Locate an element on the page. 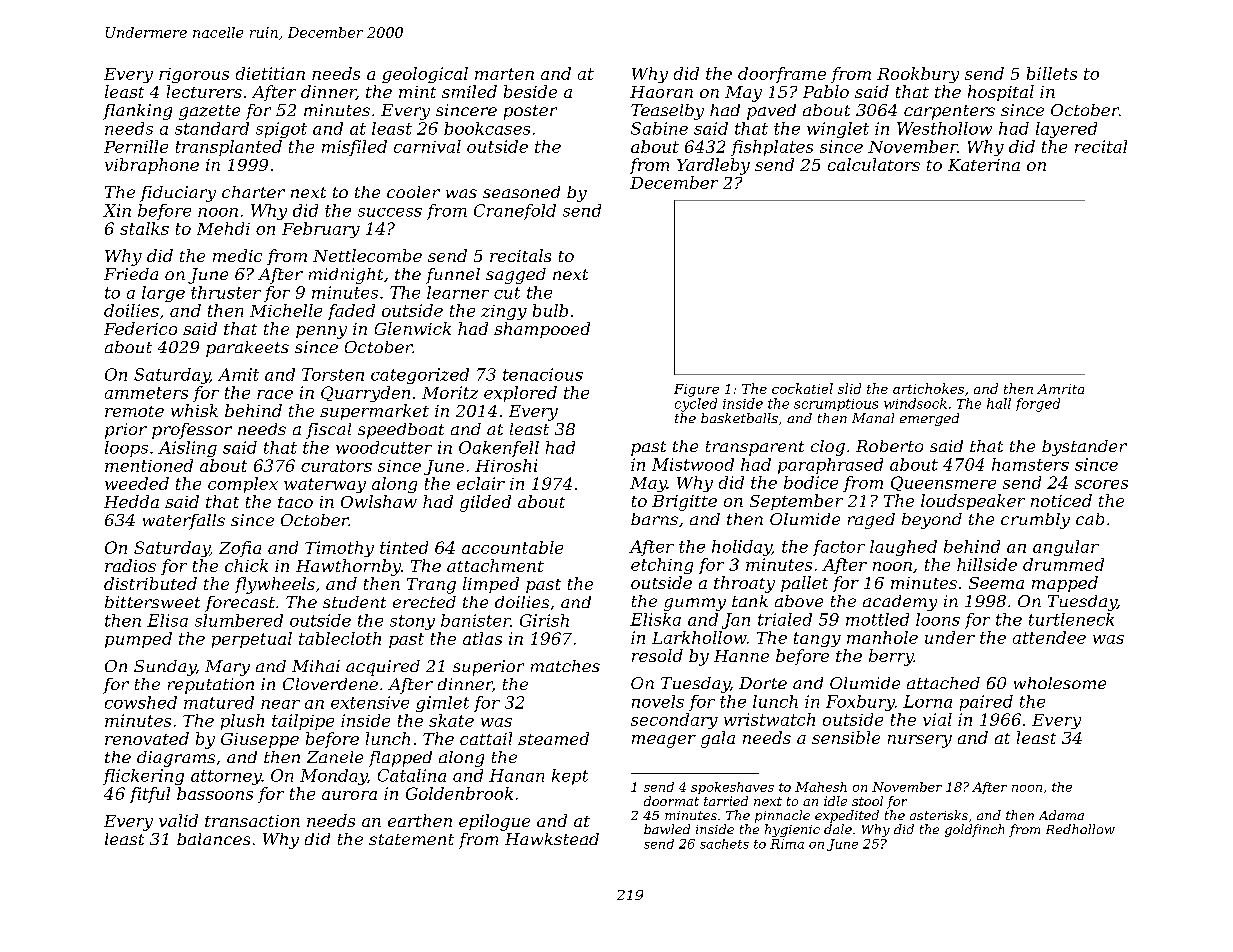 The height and width of the document is (952, 1233). waterfalls is located at coordinates (184, 522).
